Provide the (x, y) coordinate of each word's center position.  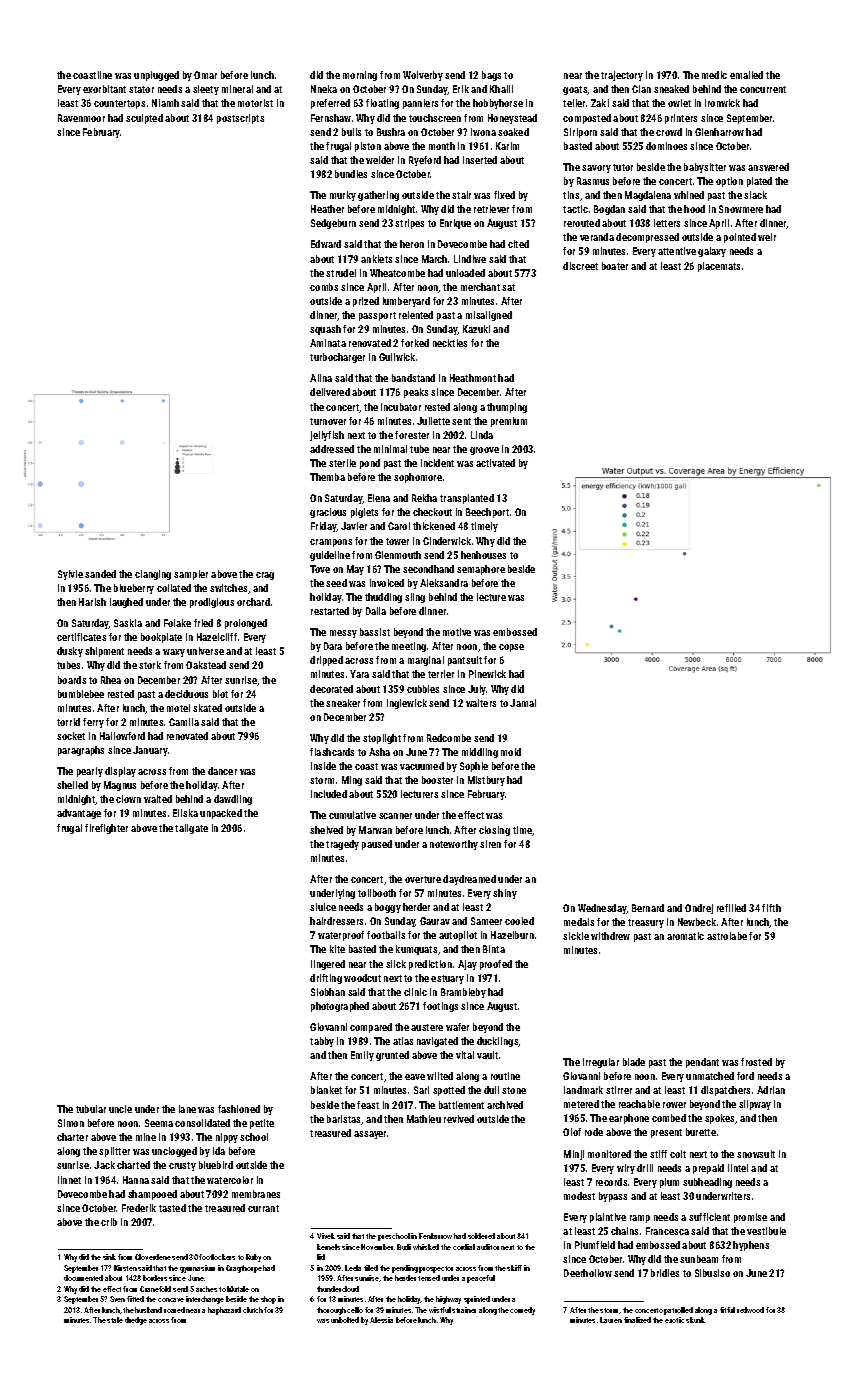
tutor (623, 167)
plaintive (608, 1218)
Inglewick (407, 704)
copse (511, 648)
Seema (159, 1123)
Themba (327, 477)
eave (415, 1077)
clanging (153, 575)
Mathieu (424, 1119)
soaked (513, 132)
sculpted (144, 119)
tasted (172, 1208)
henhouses (483, 555)
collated (174, 588)
